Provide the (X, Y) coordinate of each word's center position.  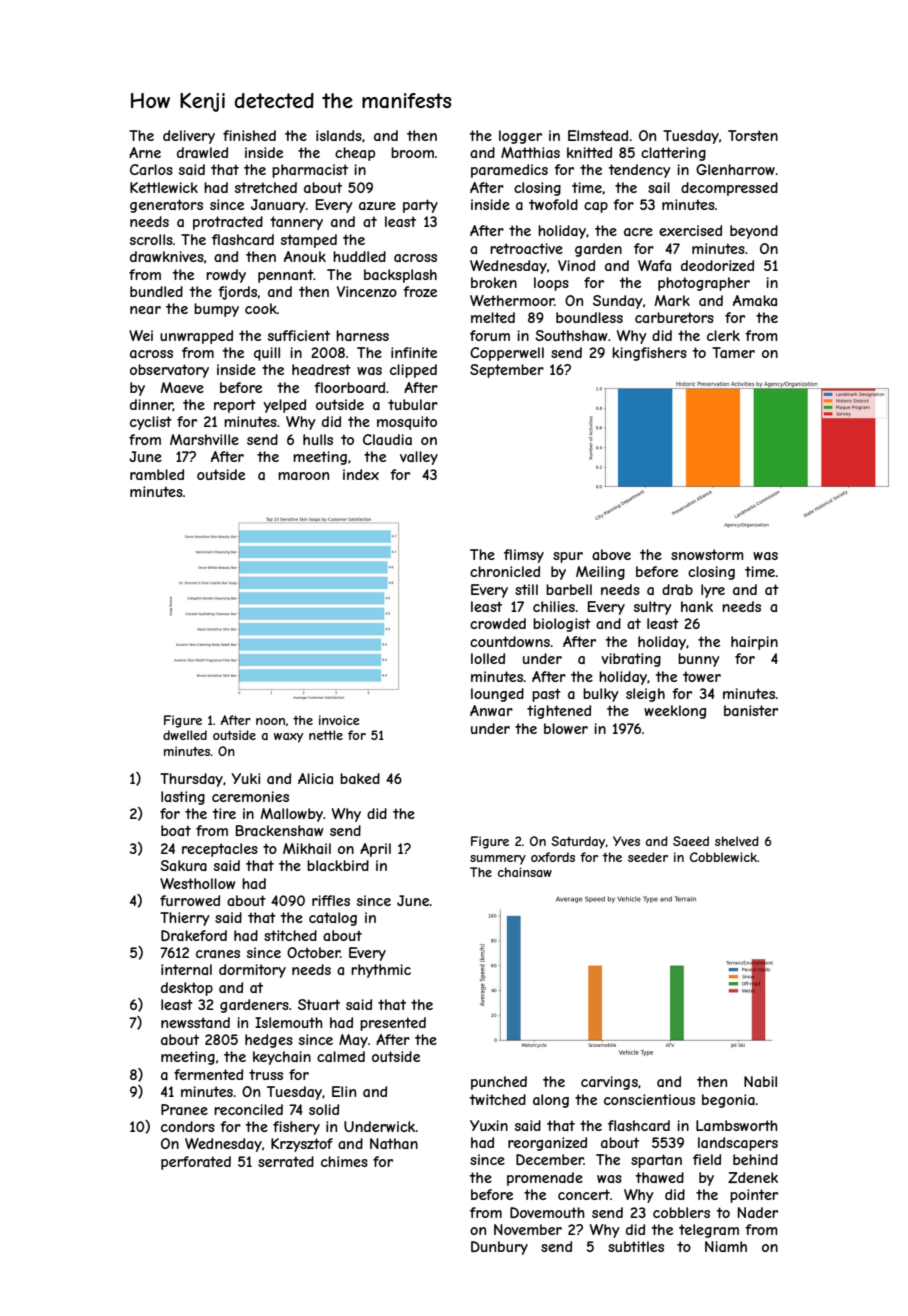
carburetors (674, 317)
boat (176, 830)
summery (498, 860)
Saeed (691, 841)
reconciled (248, 1109)
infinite (414, 352)
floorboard (349, 387)
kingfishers (649, 354)
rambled (157, 474)
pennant (286, 276)
